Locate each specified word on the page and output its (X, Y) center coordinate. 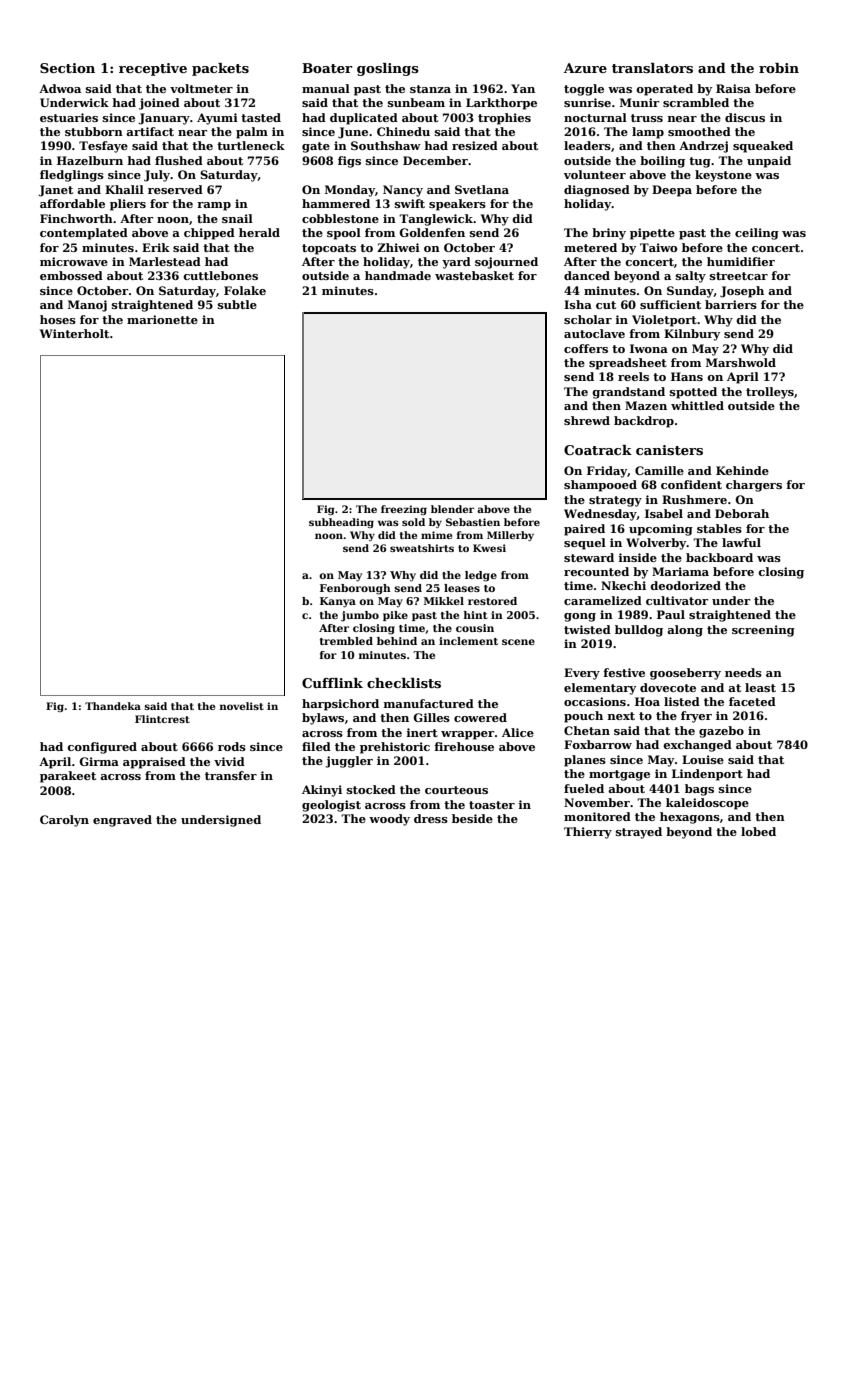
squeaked (763, 147)
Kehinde (742, 470)
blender (452, 509)
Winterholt (74, 333)
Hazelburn (90, 160)
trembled (346, 641)
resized (475, 145)
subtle (237, 304)
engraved (122, 821)
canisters (669, 450)
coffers (586, 348)
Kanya (338, 602)
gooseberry (685, 674)
